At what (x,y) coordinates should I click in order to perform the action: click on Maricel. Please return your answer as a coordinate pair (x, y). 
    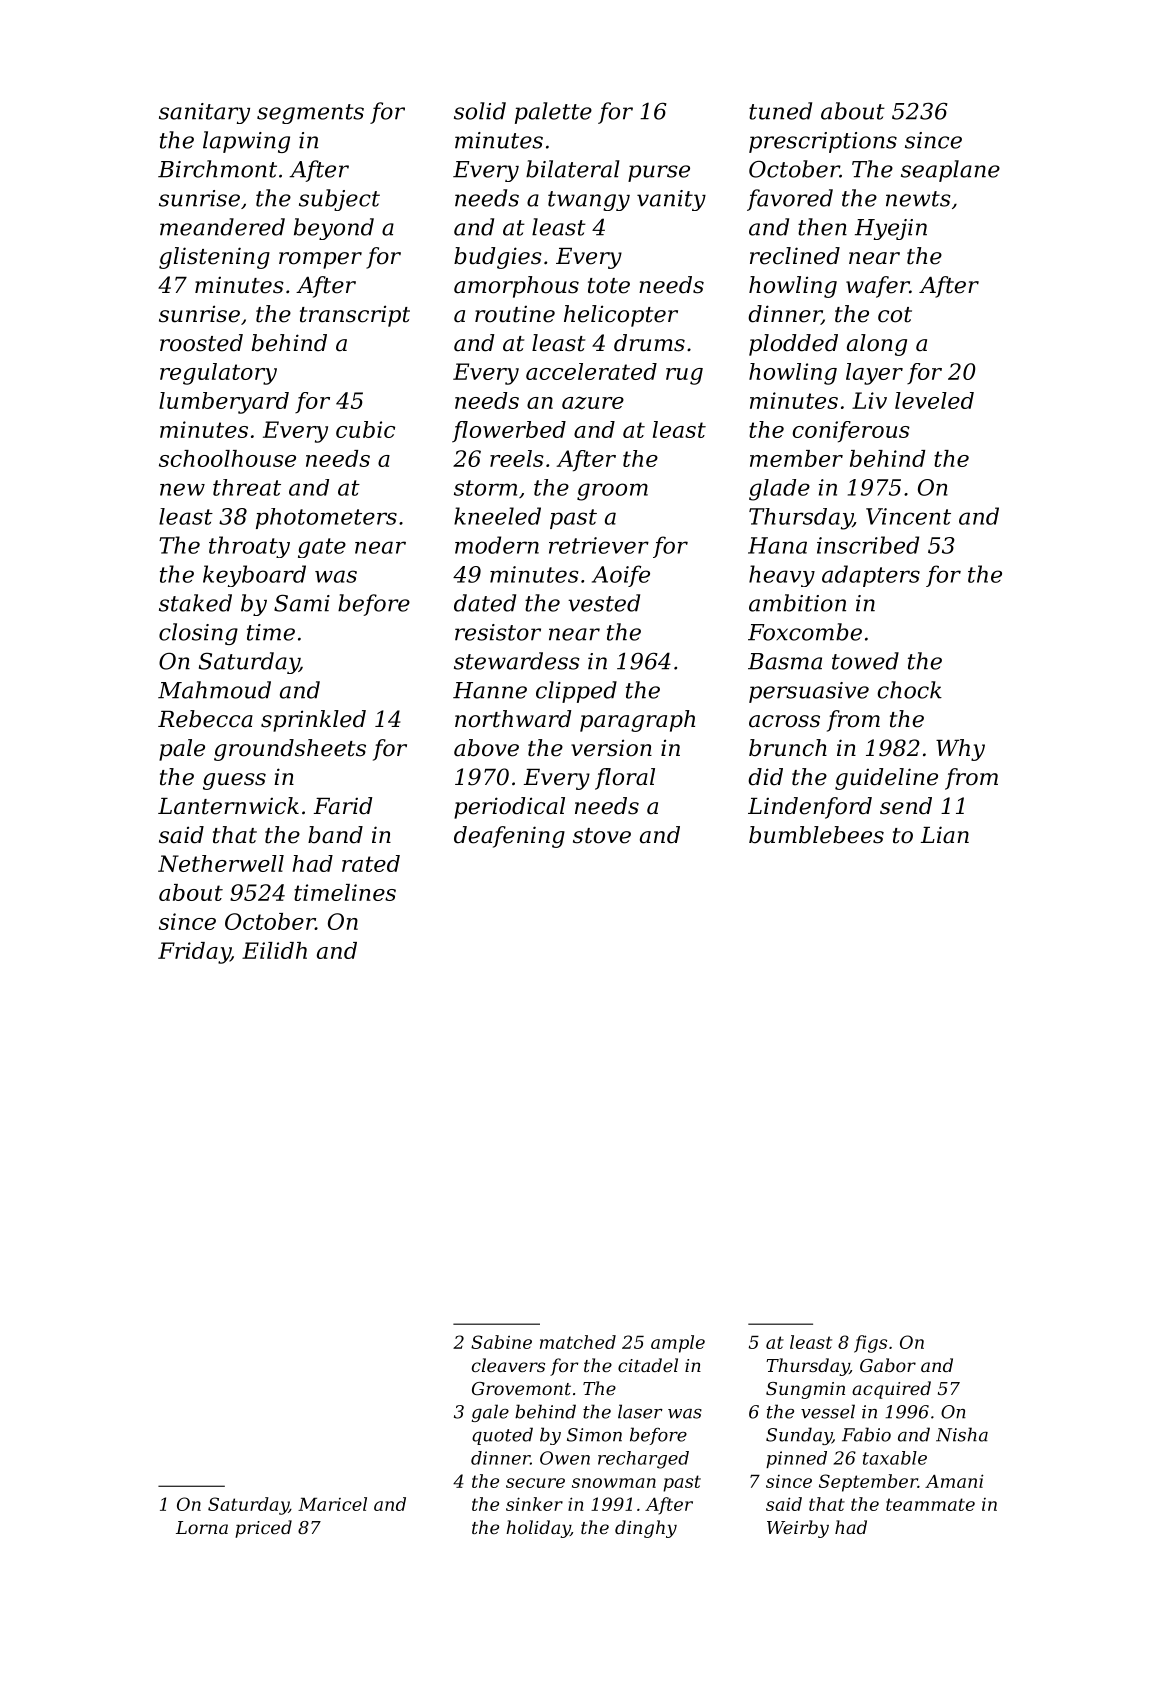
    Looking at the image, I should click on (332, 1504).
